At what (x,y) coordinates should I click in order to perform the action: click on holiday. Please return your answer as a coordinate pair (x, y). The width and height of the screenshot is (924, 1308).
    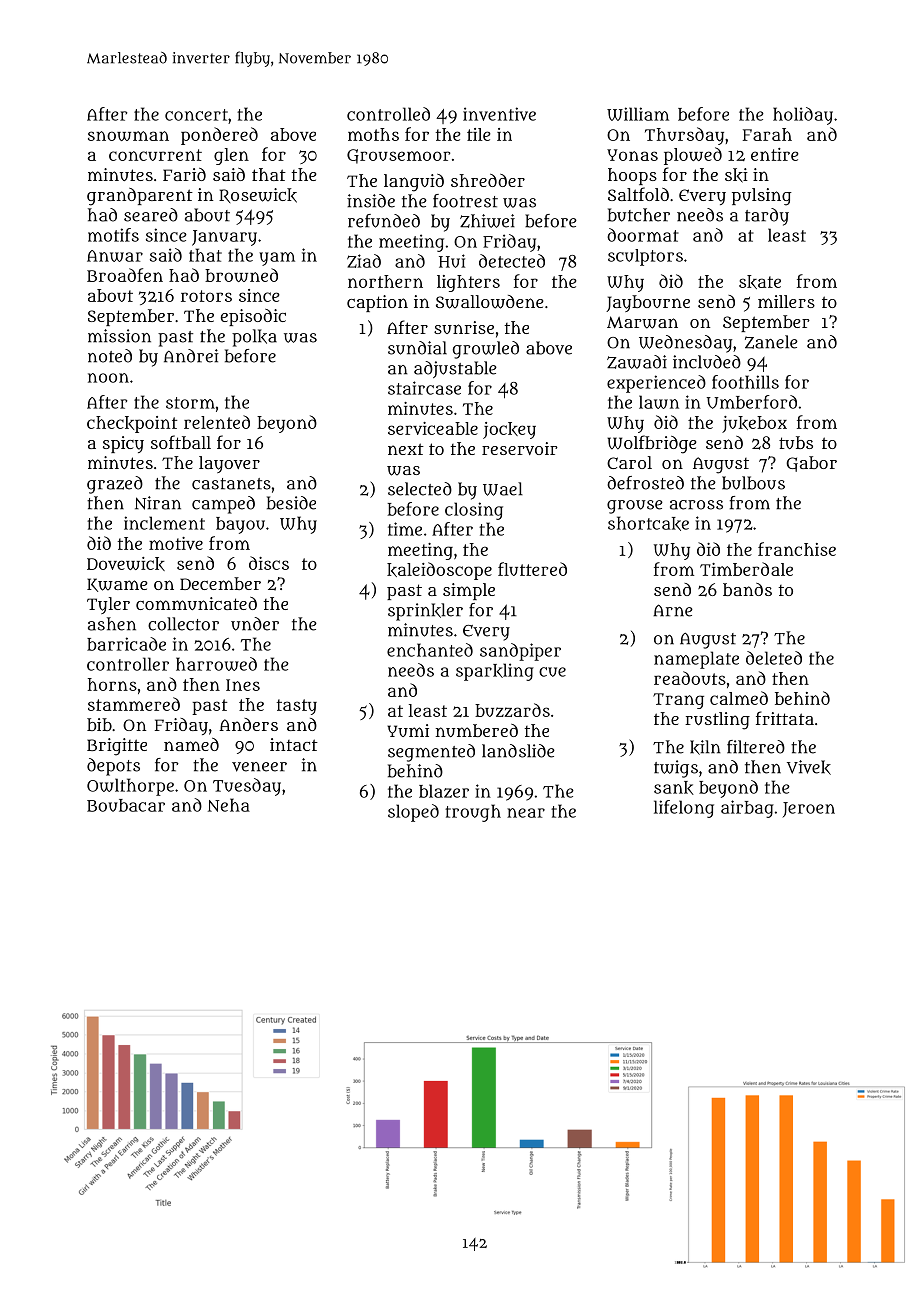
    Looking at the image, I should click on (803, 116).
